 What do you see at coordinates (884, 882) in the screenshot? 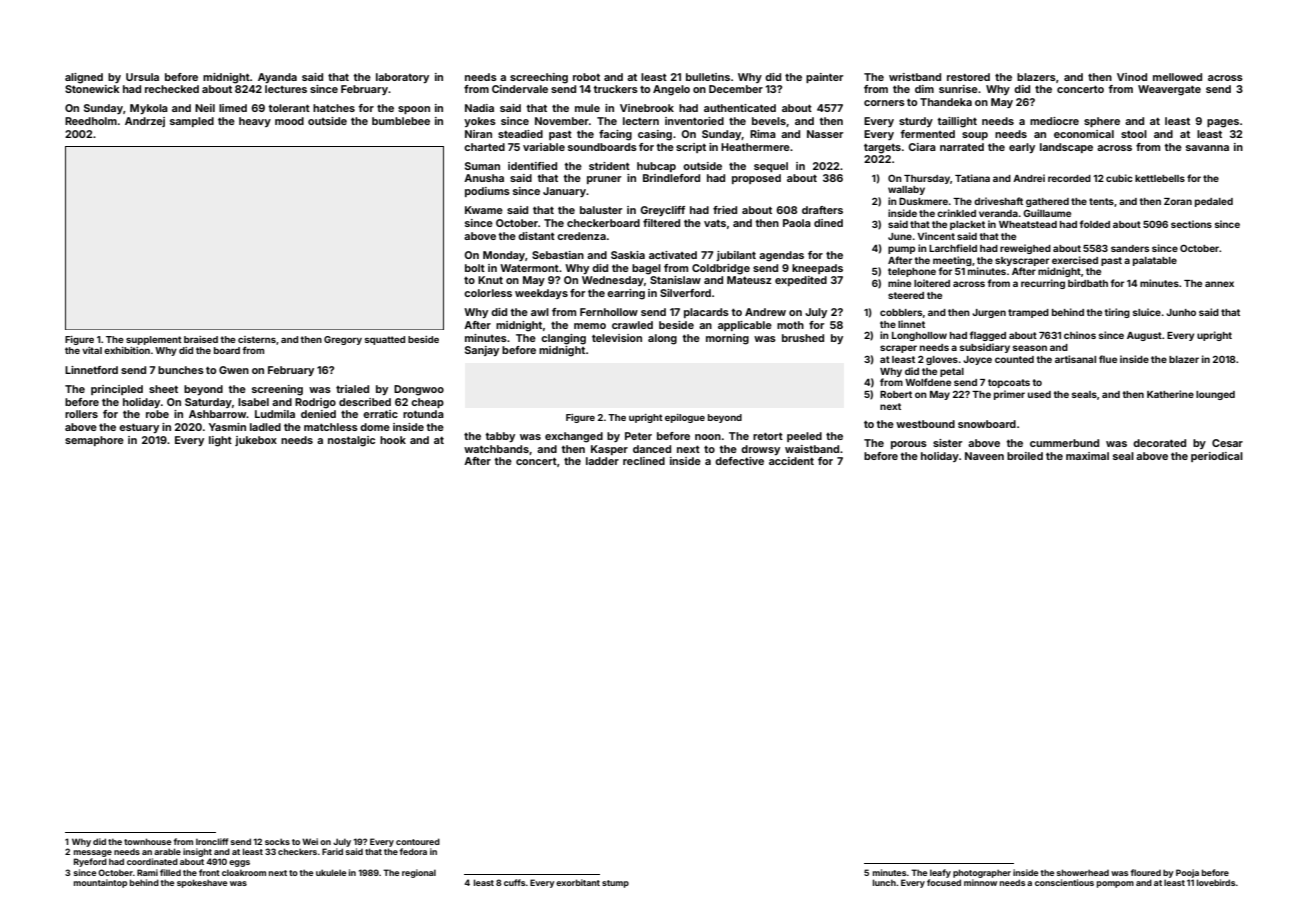
I see `lunch` at bounding box center [884, 882].
